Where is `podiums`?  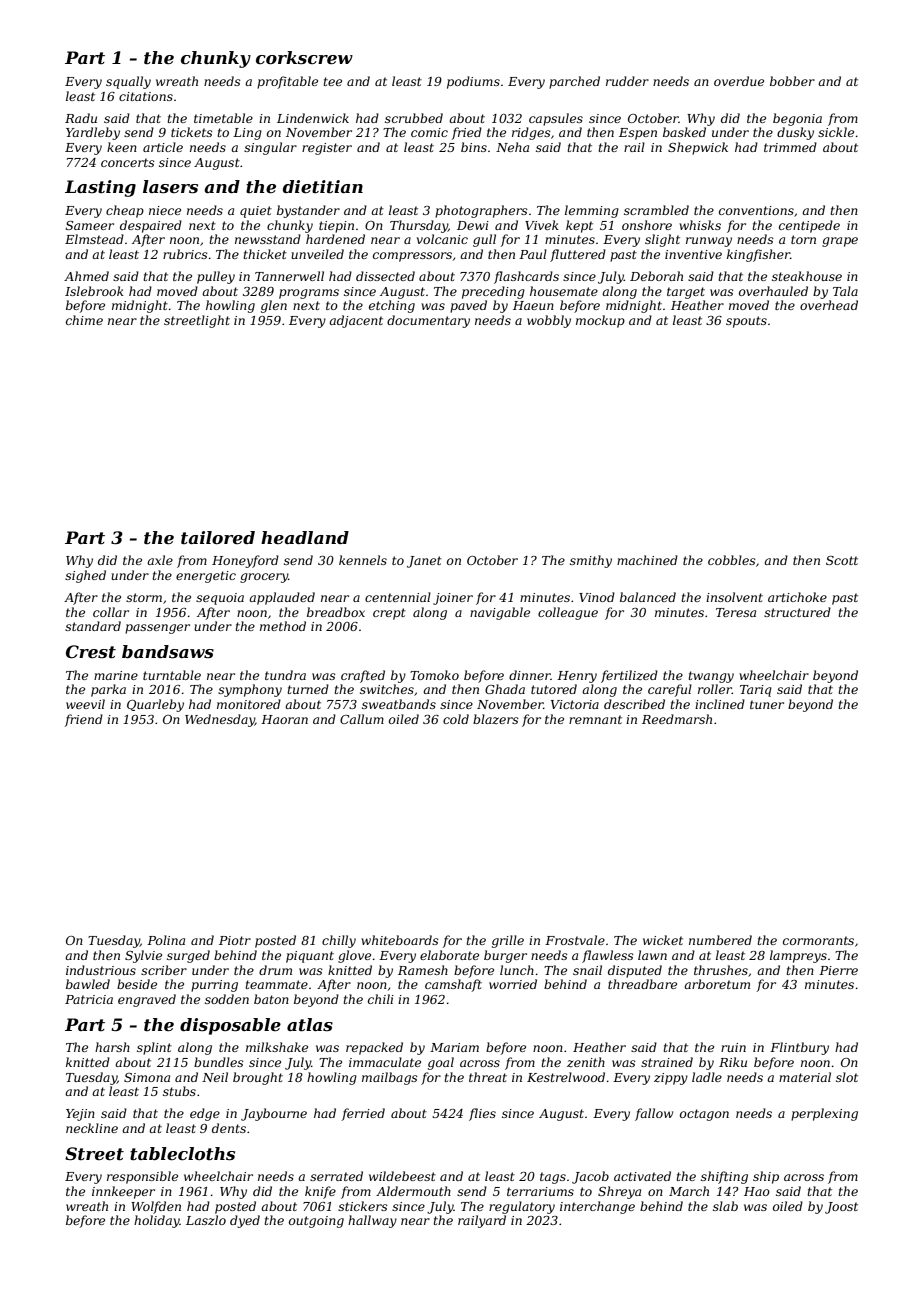
podiums is located at coordinates (473, 82).
